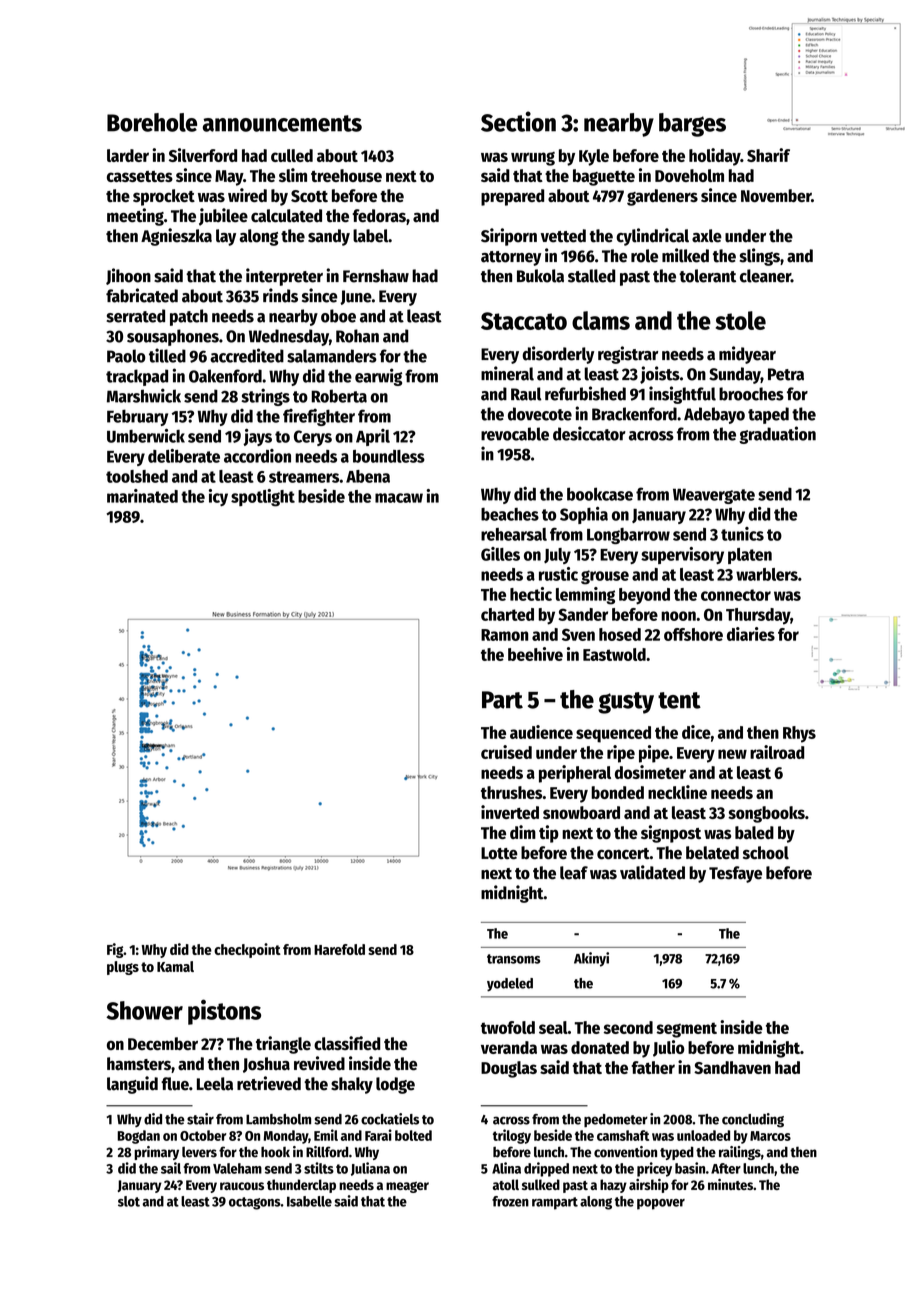  I want to click on Cerys, so click(313, 438).
